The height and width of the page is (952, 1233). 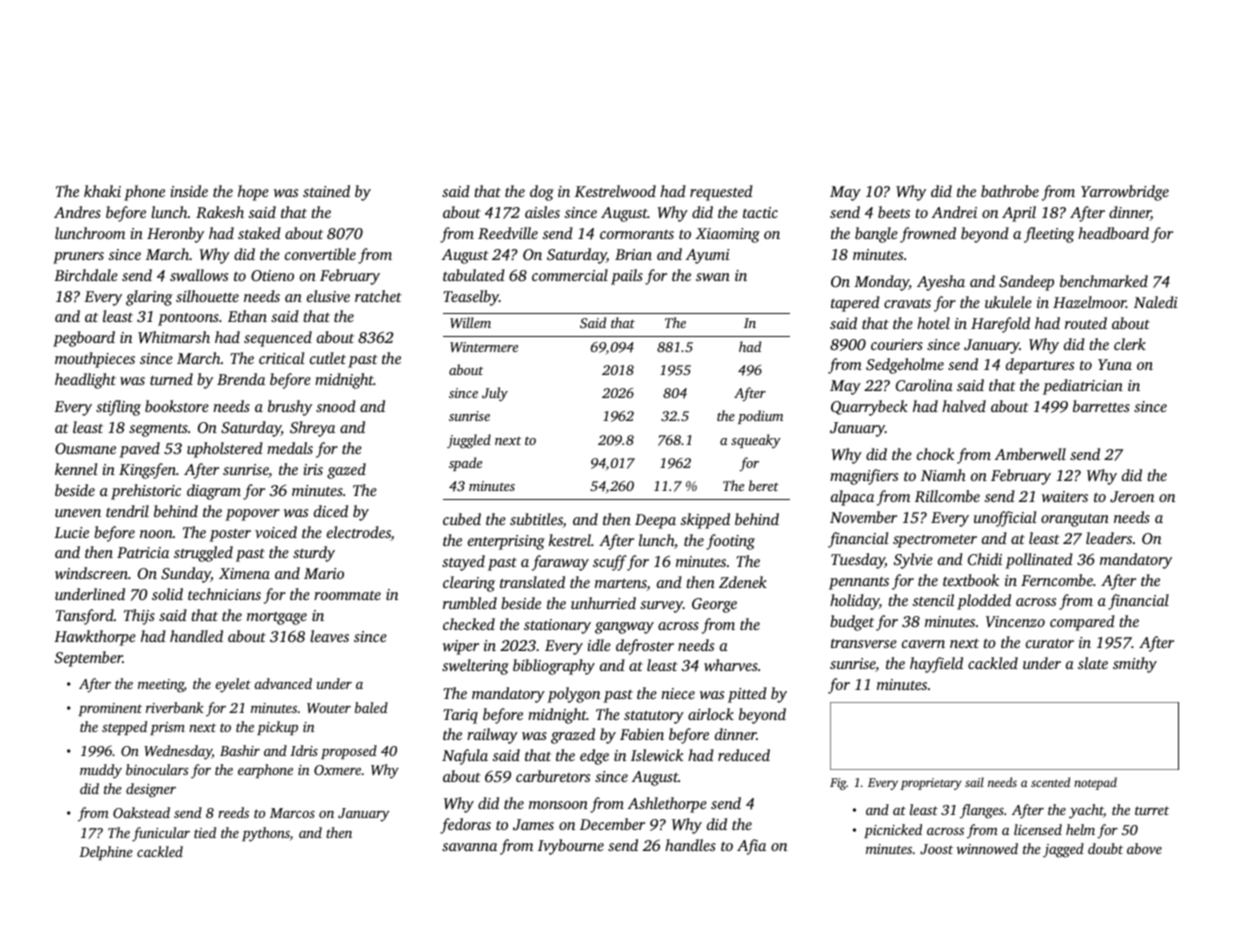 I want to click on headboard, so click(x=1113, y=233).
